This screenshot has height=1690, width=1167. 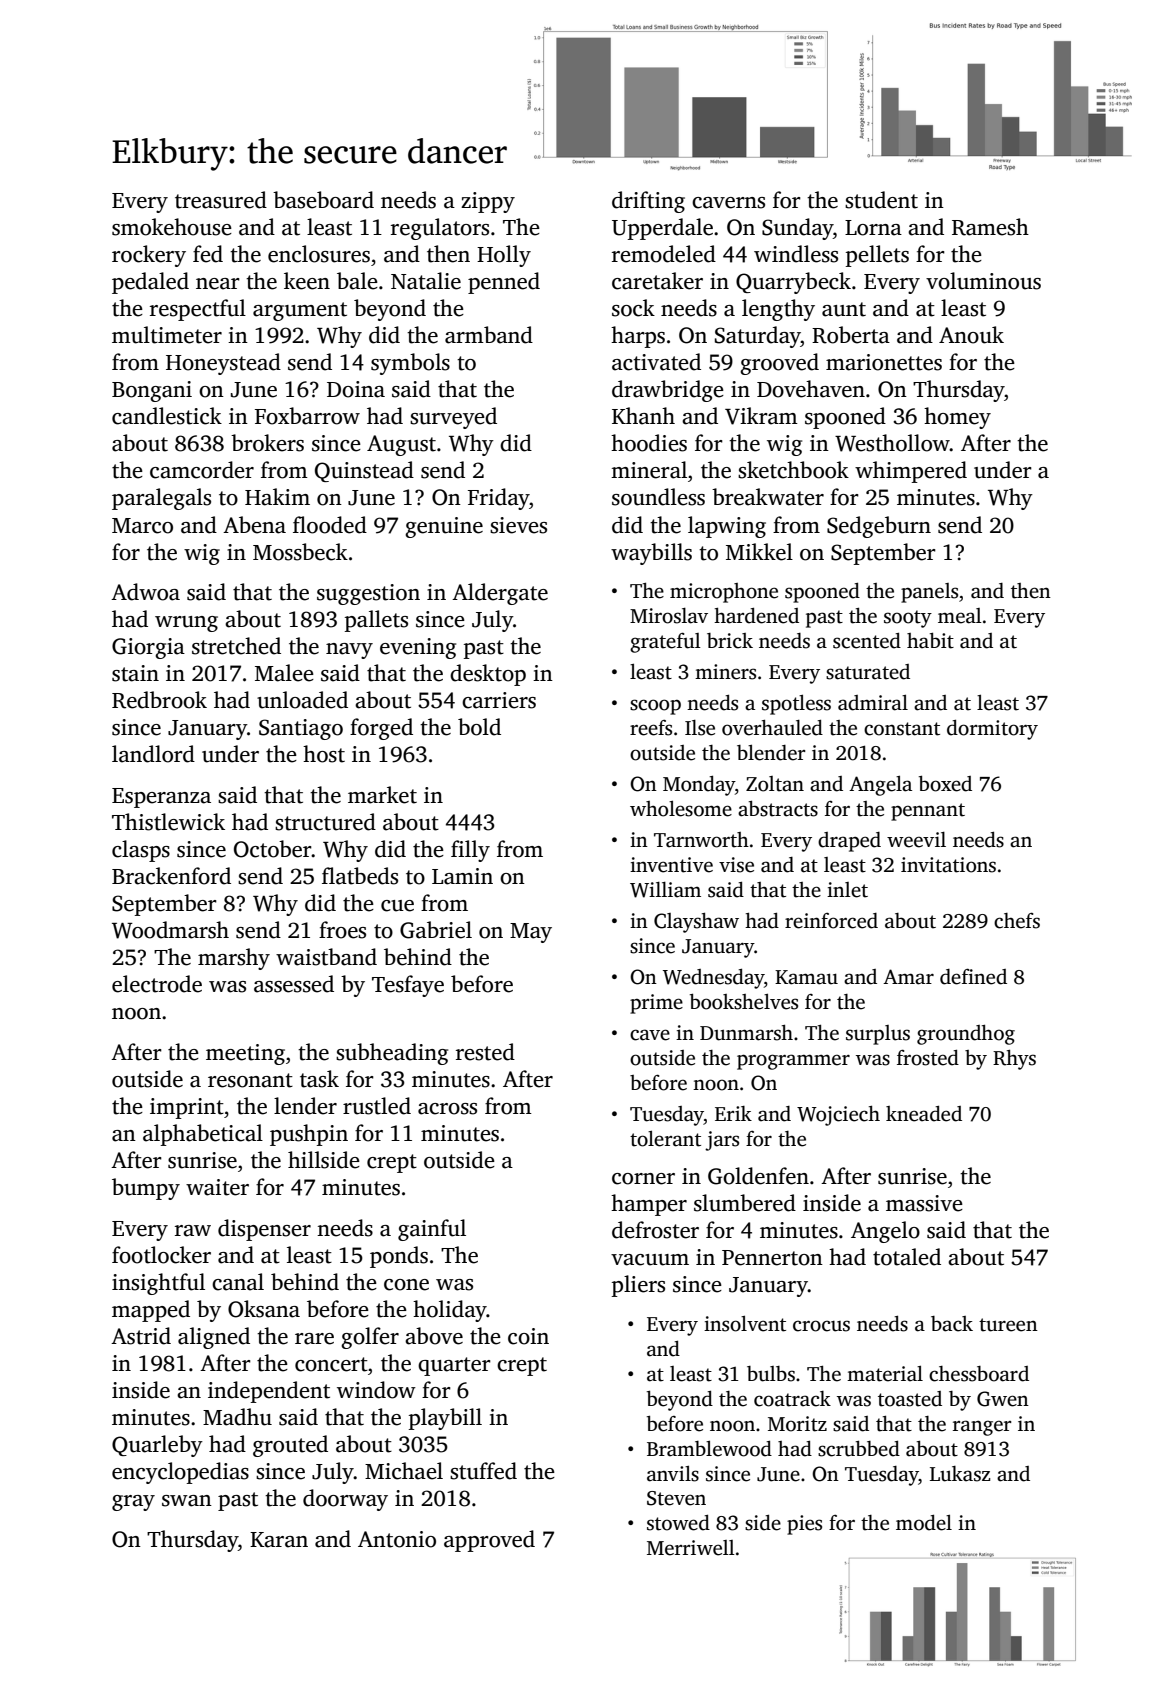 I want to click on Westhollow, so click(x=892, y=443).
